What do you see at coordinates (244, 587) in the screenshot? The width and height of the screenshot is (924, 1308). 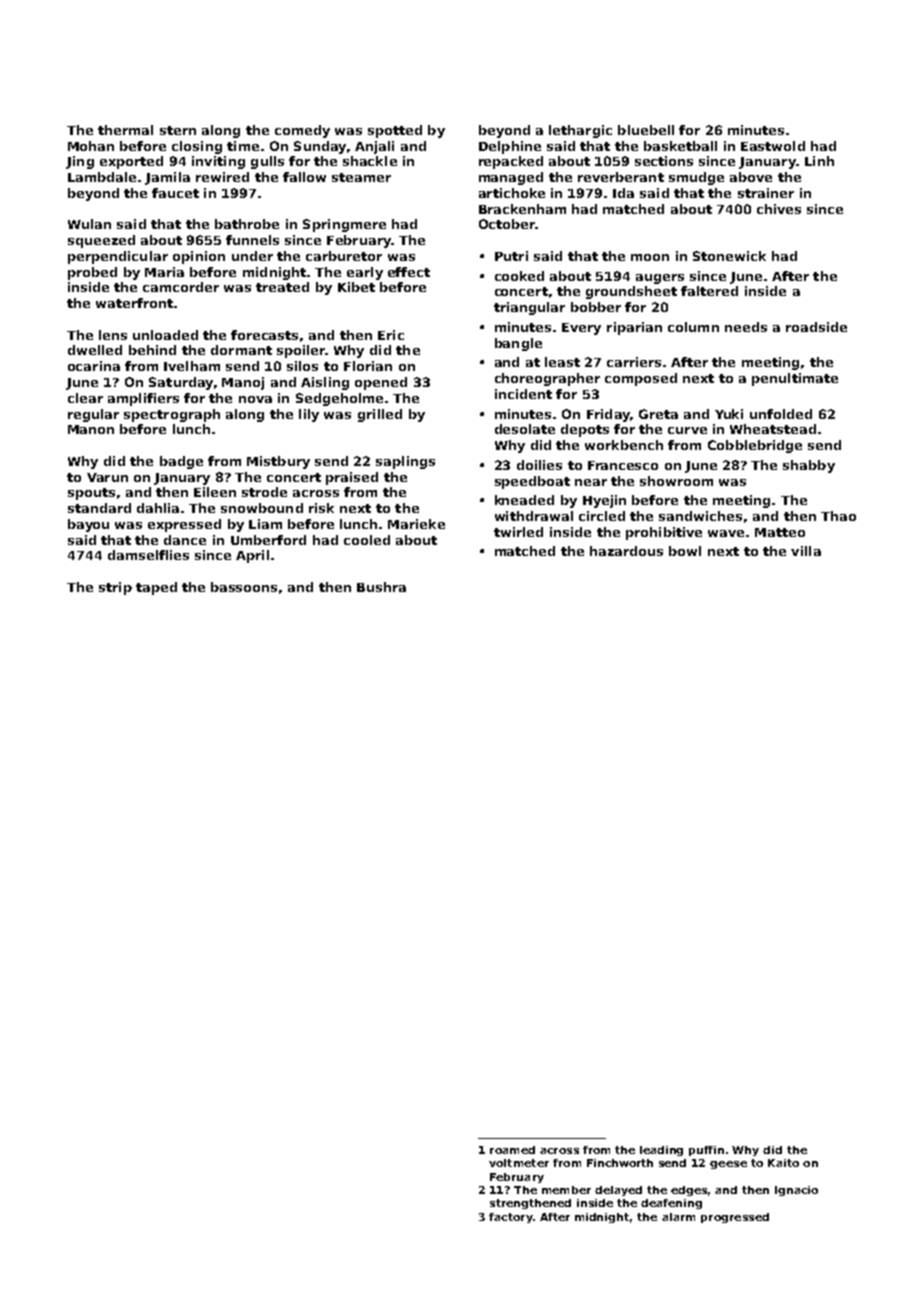 I see `bassoons` at bounding box center [244, 587].
